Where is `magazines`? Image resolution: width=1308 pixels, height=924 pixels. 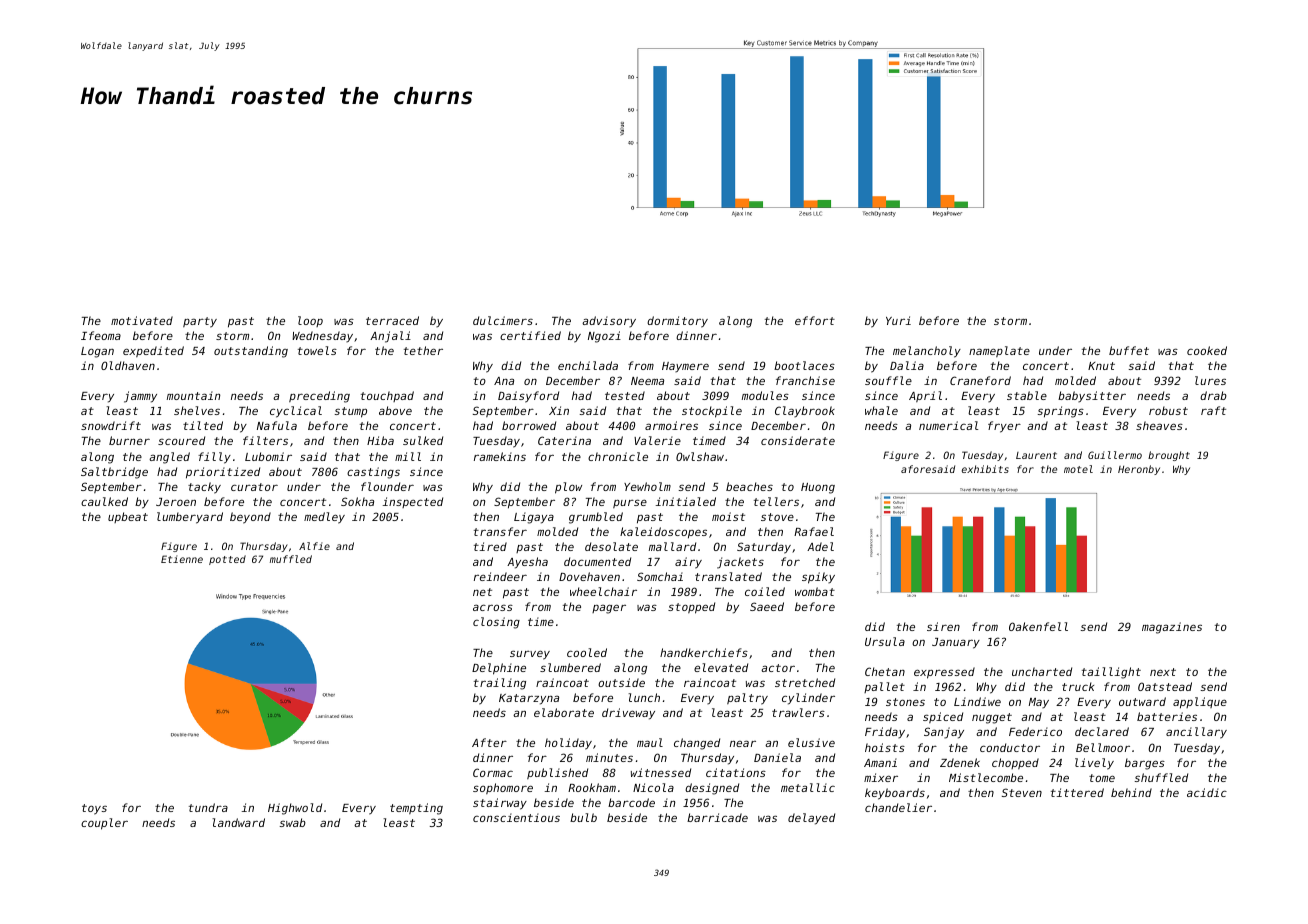
magazines is located at coordinates (1172, 628).
